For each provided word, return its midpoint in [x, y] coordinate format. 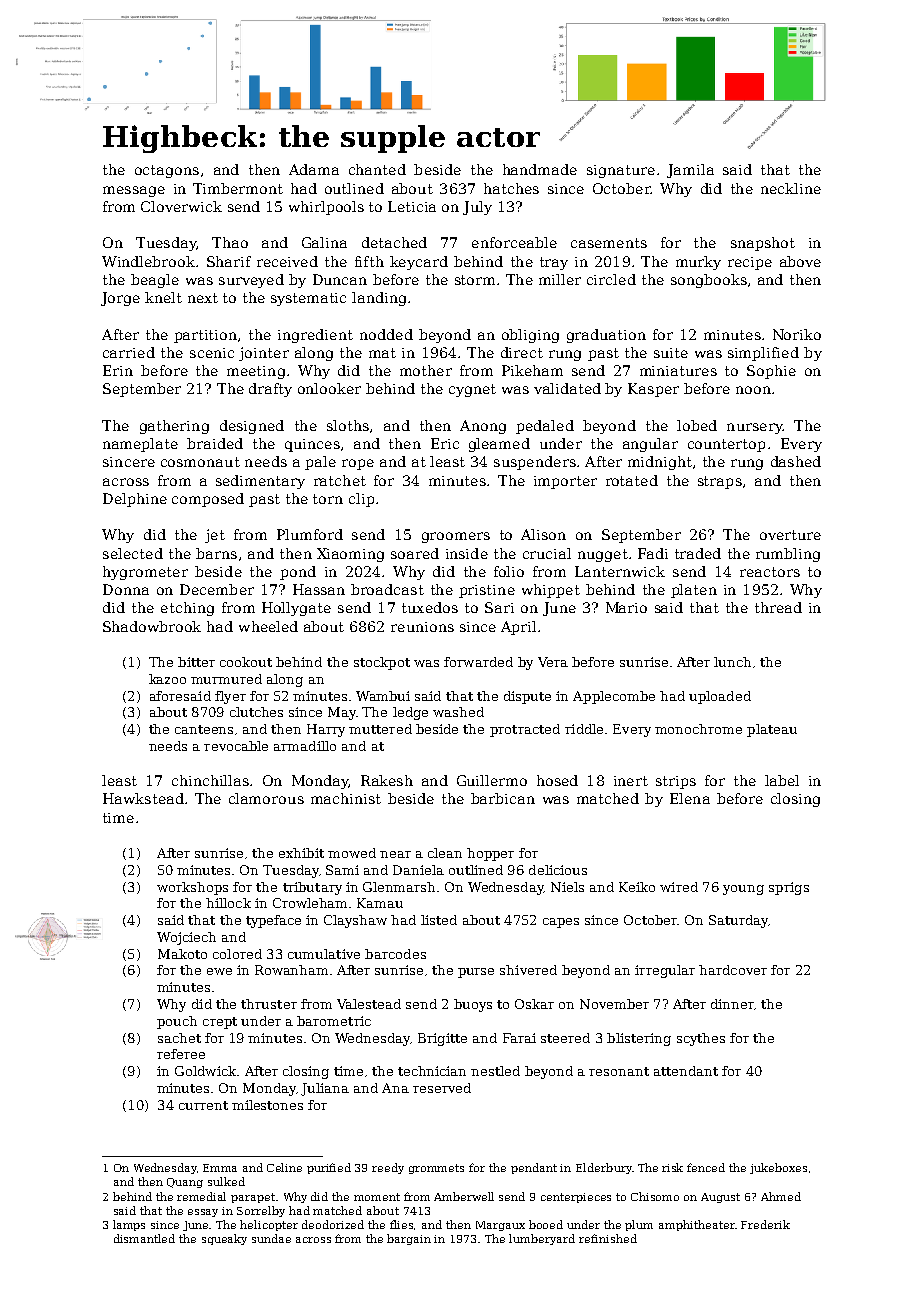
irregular [665, 971]
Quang [185, 1183]
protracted [525, 730]
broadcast [387, 589]
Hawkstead [143, 798]
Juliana [325, 1089]
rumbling [788, 555]
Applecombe [614, 697]
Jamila [690, 171]
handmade [540, 169]
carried [129, 352]
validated [567, 388]
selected [133, 553]
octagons [167, 171]
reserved [442, 1088]
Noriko [797, 334]
